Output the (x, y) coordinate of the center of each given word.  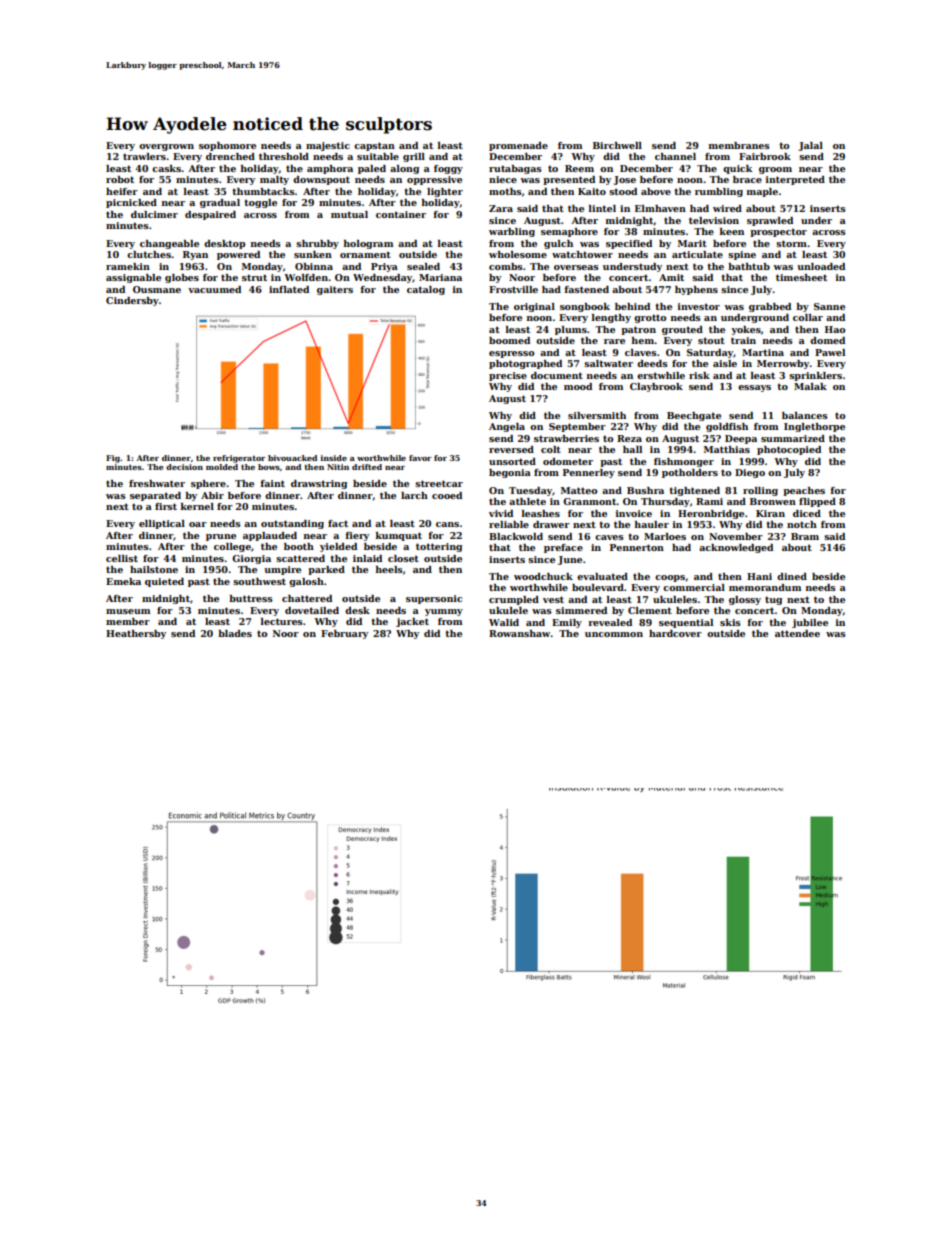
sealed (423, 266)
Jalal (810, 146)
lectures (282, 621)
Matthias (727, 449)
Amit (671, 277)
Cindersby (132, 301)
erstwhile (661, 375)
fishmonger (684, 462)
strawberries (566, 438)
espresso (511, 354)
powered (238, 255)
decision (184, 467)
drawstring (319, 484)
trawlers (144, 156)
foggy (448, 169)
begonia (510, 473)
